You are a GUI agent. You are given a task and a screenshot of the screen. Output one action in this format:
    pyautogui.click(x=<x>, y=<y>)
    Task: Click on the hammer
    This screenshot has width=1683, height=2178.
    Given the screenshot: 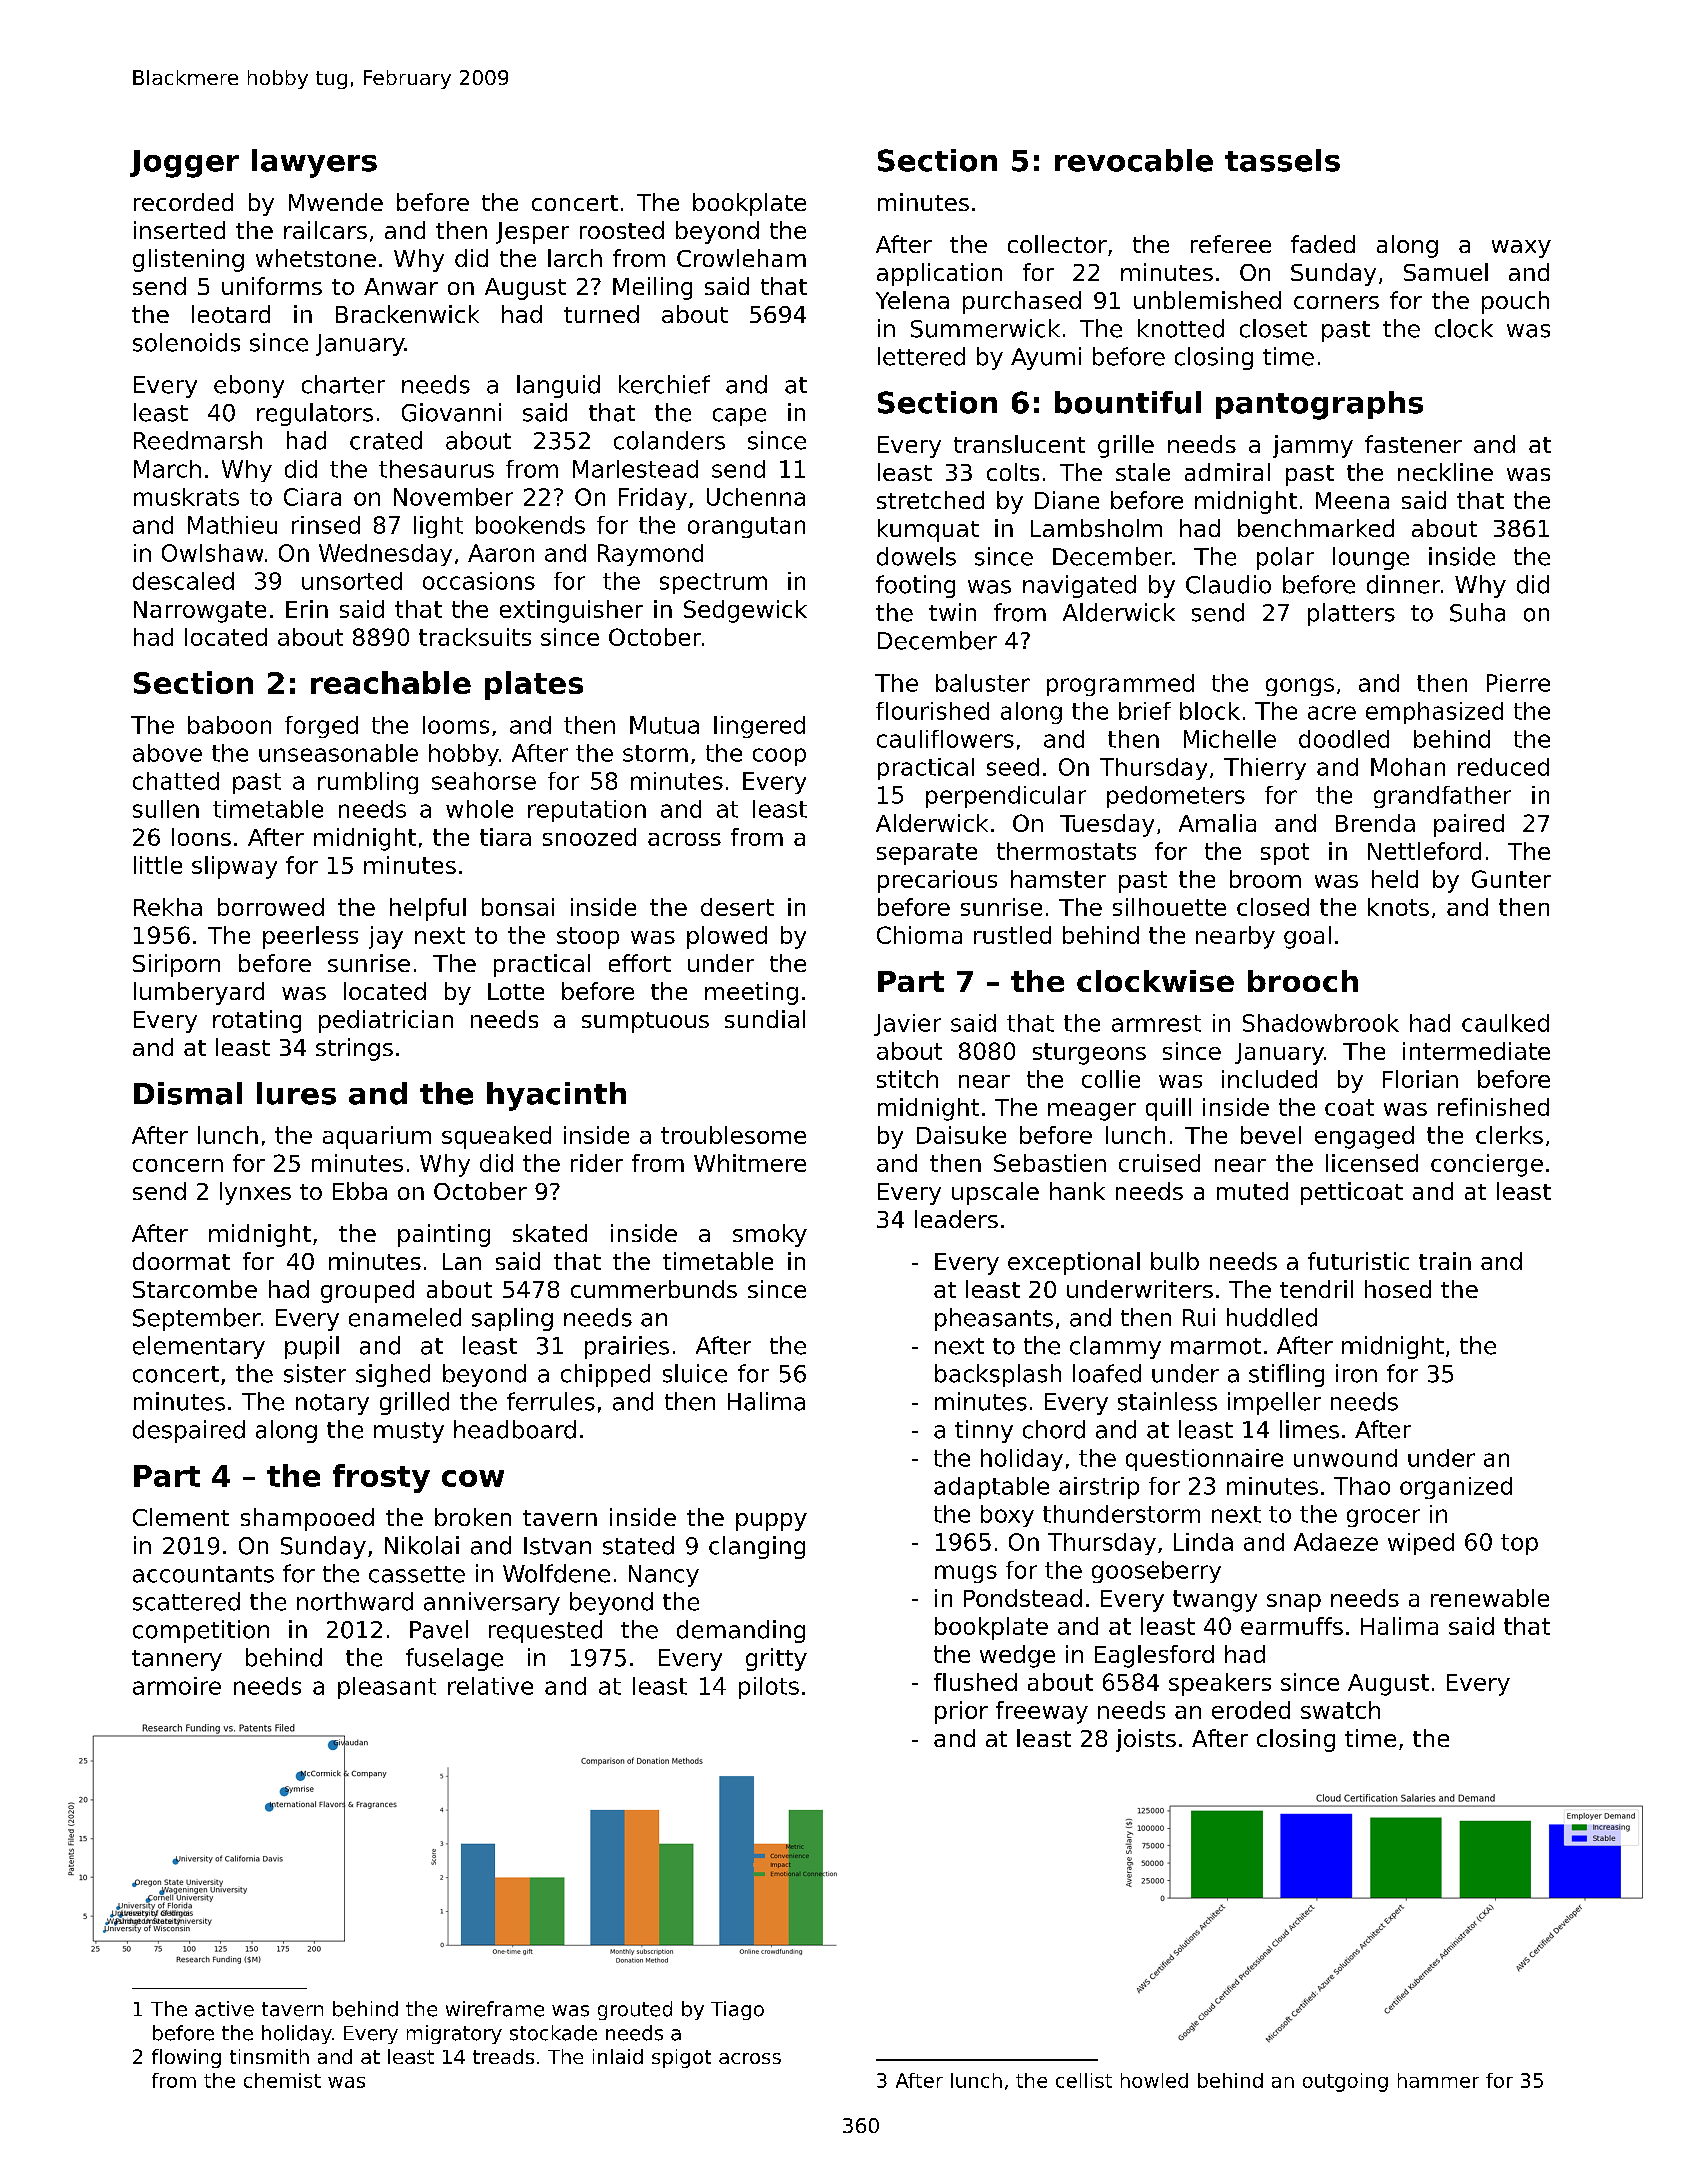 What is the action you would take?
    pyautogui.click(x=1438, y=2080)
